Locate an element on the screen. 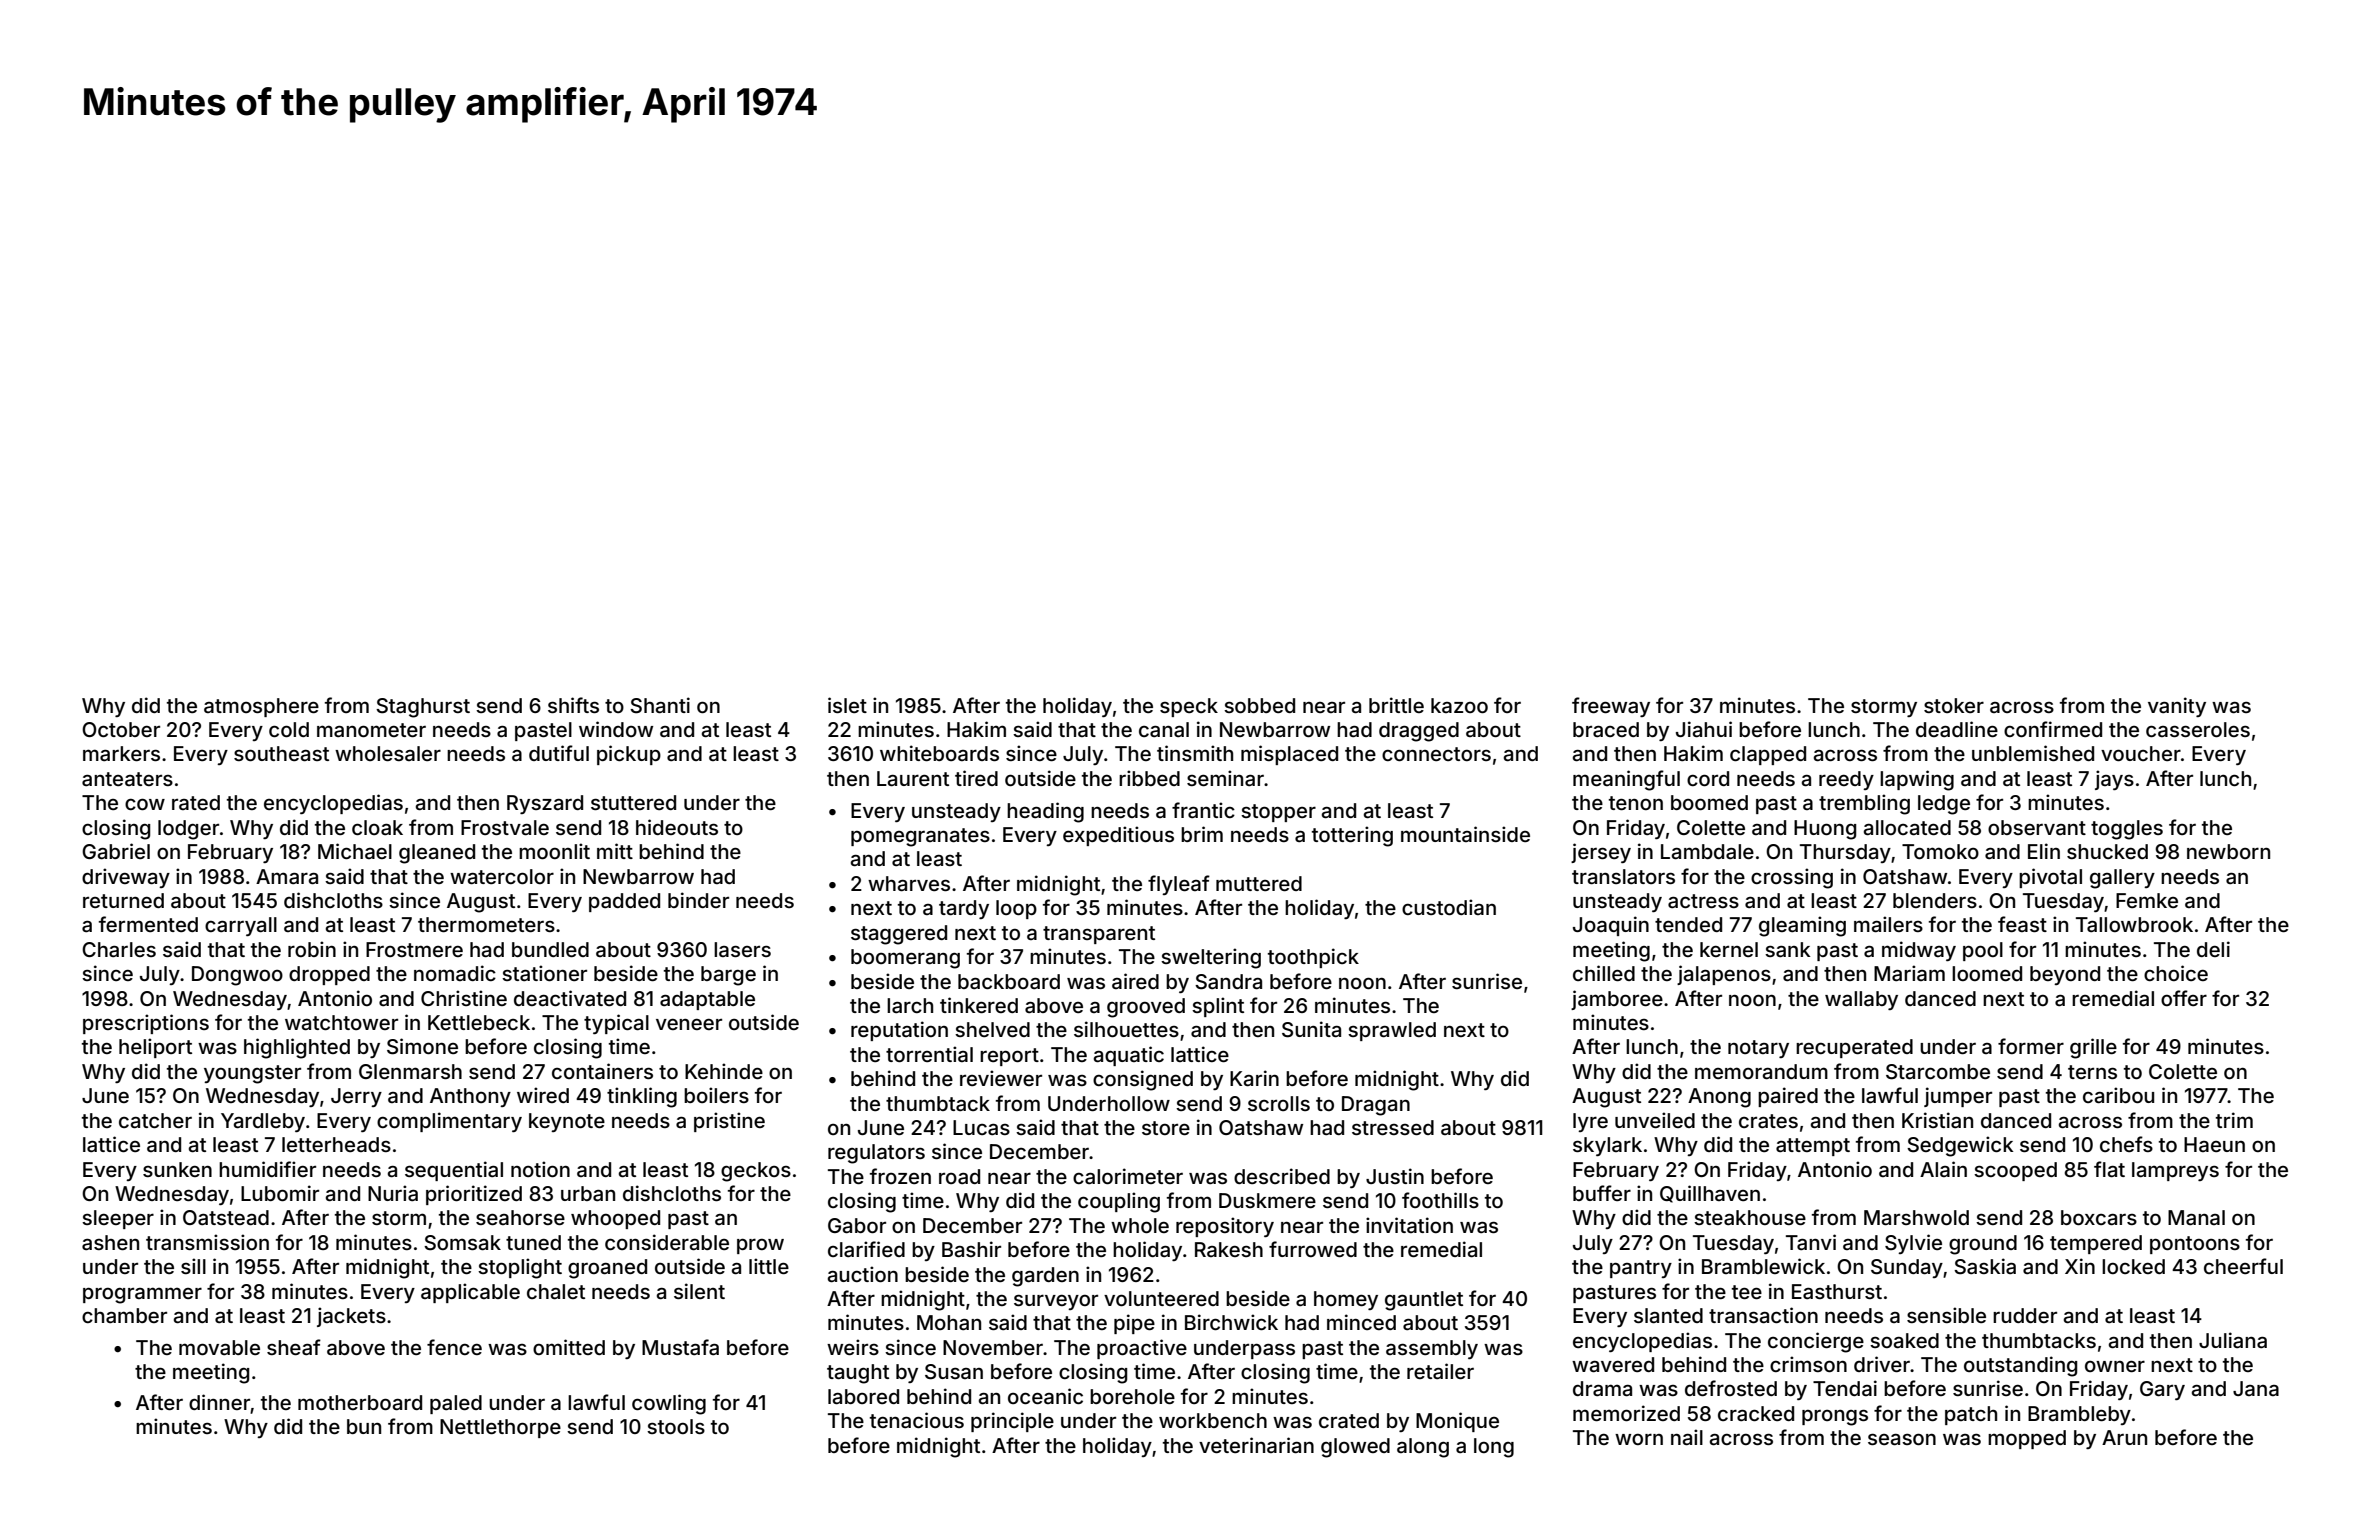 This screenshot has width=2373, height=1535. volunteered is located at coordinates (1161, 1298).
